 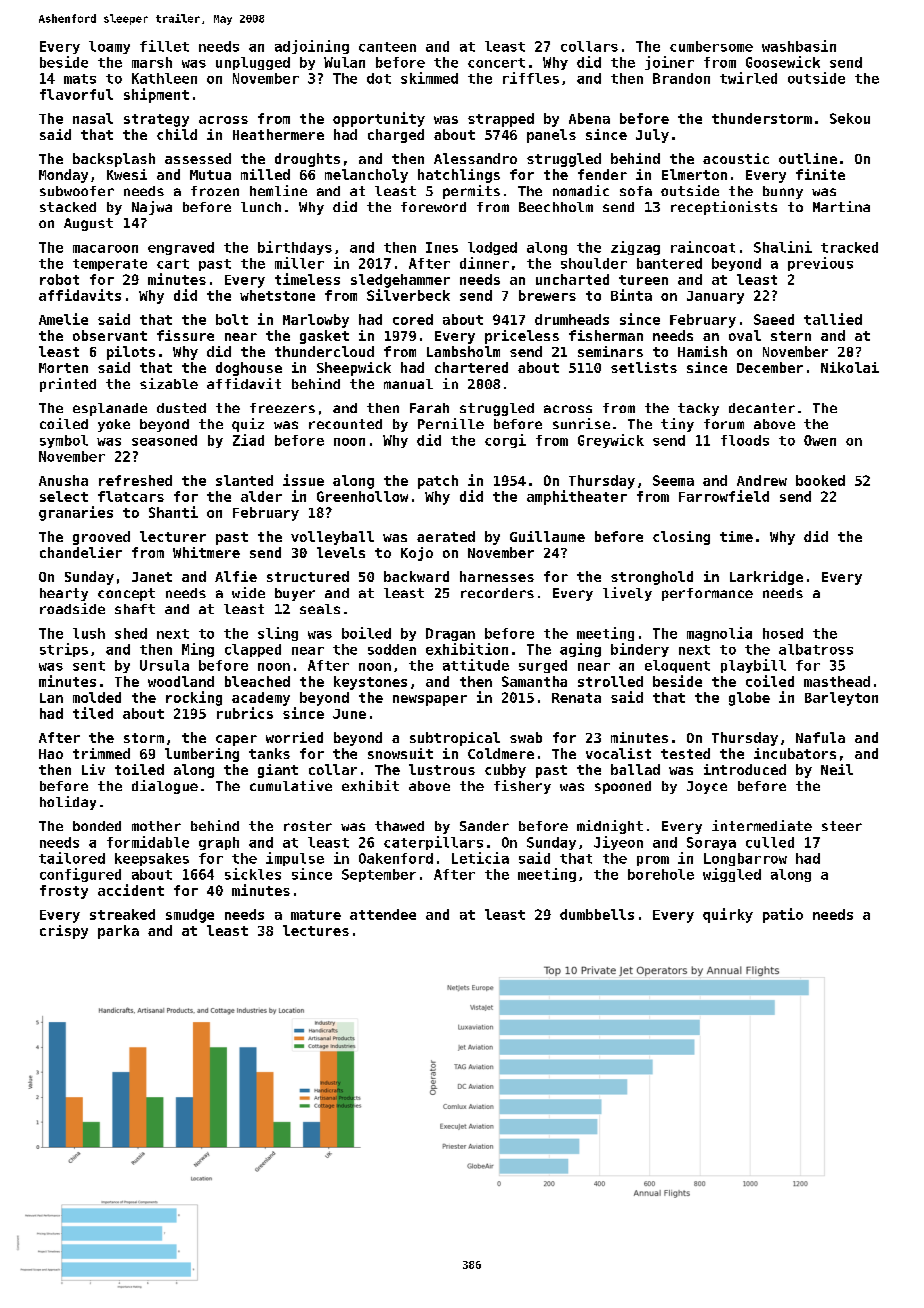 I want to click on flavorful, so click(x=76, y=94).
